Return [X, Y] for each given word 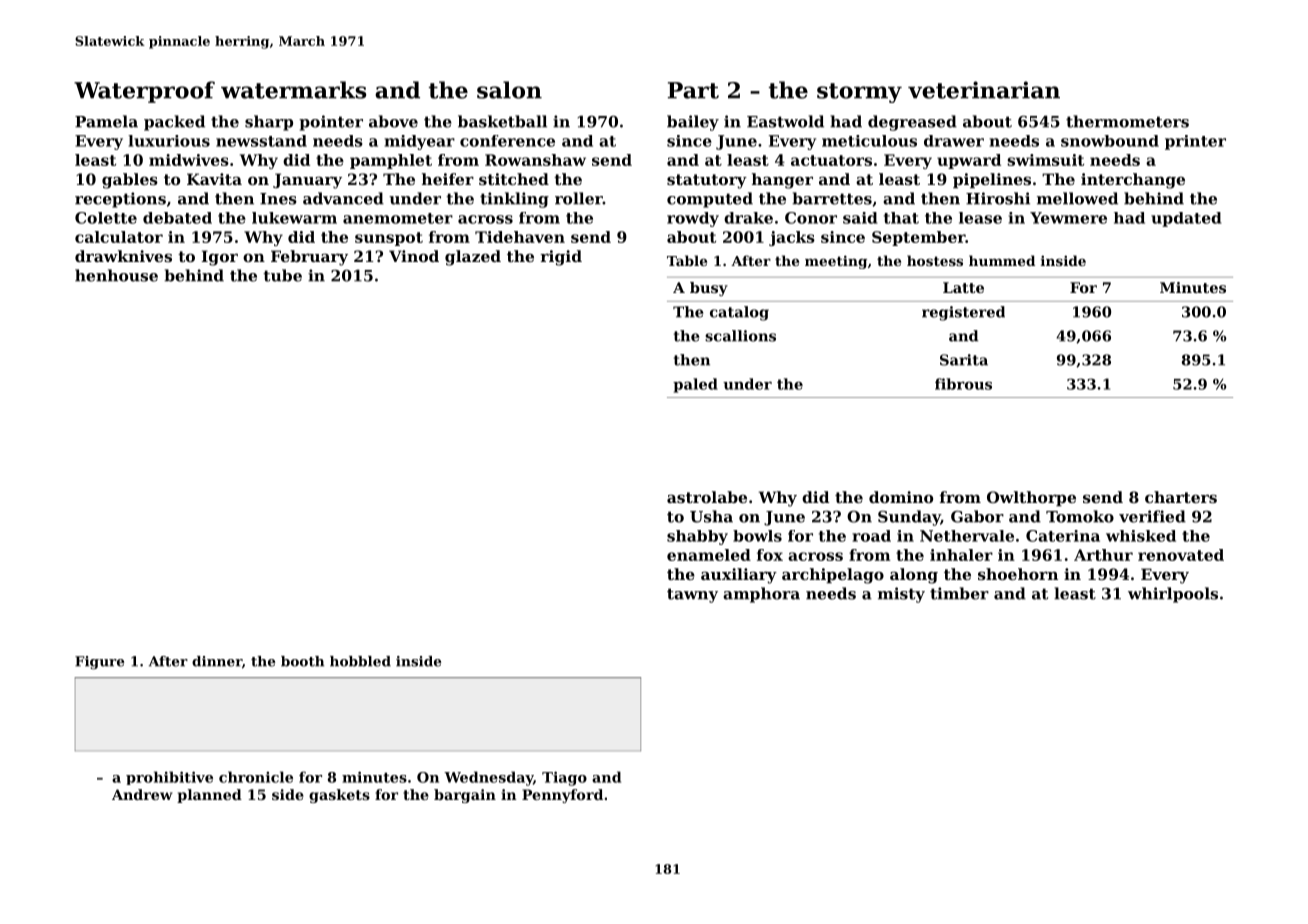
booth [302, 661]
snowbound [1110, 141]
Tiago [564, 778]
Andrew [142, 794]
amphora [761, 595]
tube [282, 275]
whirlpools [1173, 595]
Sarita [964, 360]
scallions [740, 336]
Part [693, 90]
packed [174, 123]
